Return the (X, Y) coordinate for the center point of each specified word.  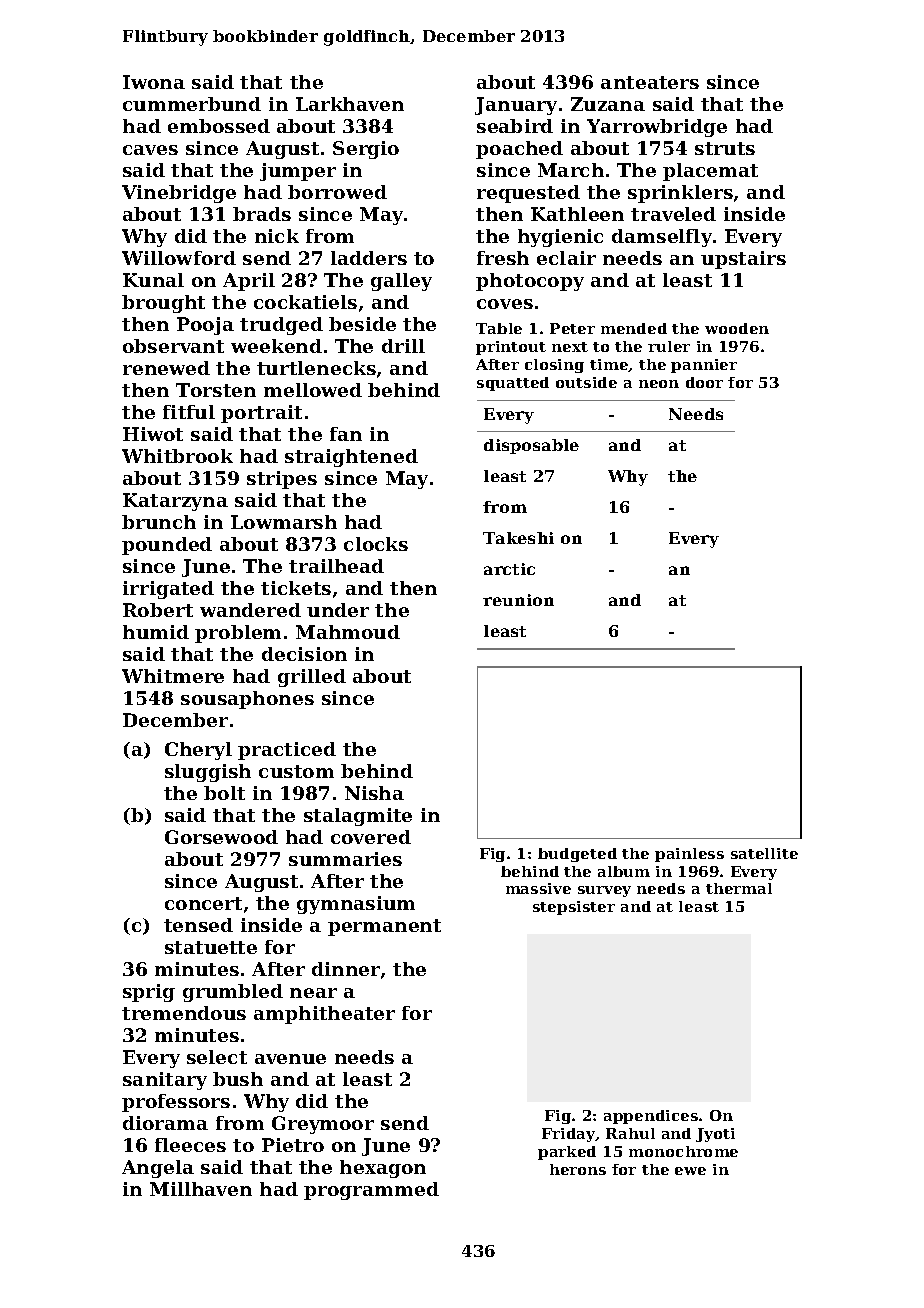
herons (578, 1169)
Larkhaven (350, 104)
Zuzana (608, 104)
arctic (509, 569)
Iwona (154, 82)
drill (403, 346)
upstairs (743, 260)
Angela (158, 1169)
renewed (166, 368)
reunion (518, 600)
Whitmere (173, 676)
